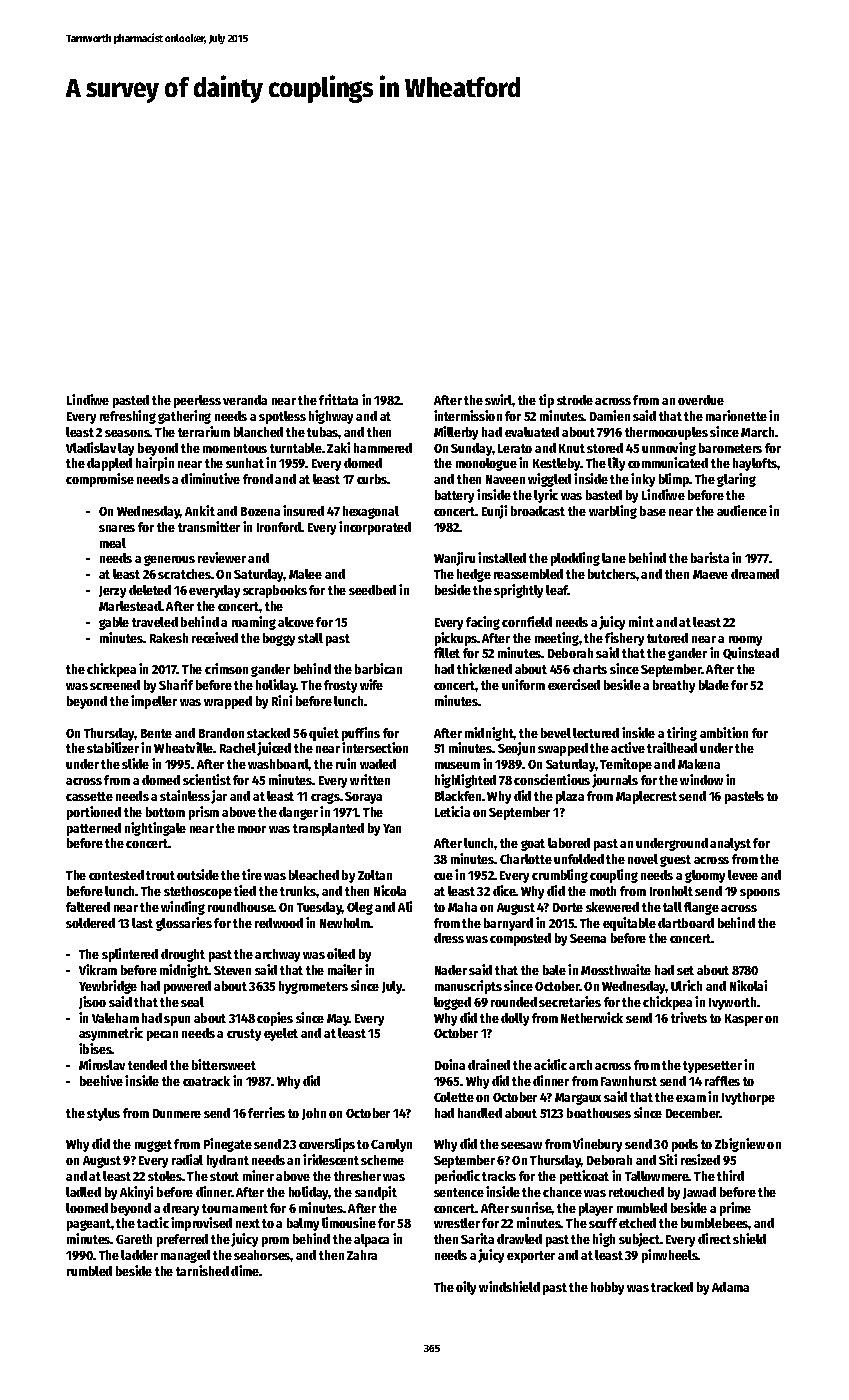  Describe the element at coordinates (614, 558) in the screenshot. I see `lane` at that location.
